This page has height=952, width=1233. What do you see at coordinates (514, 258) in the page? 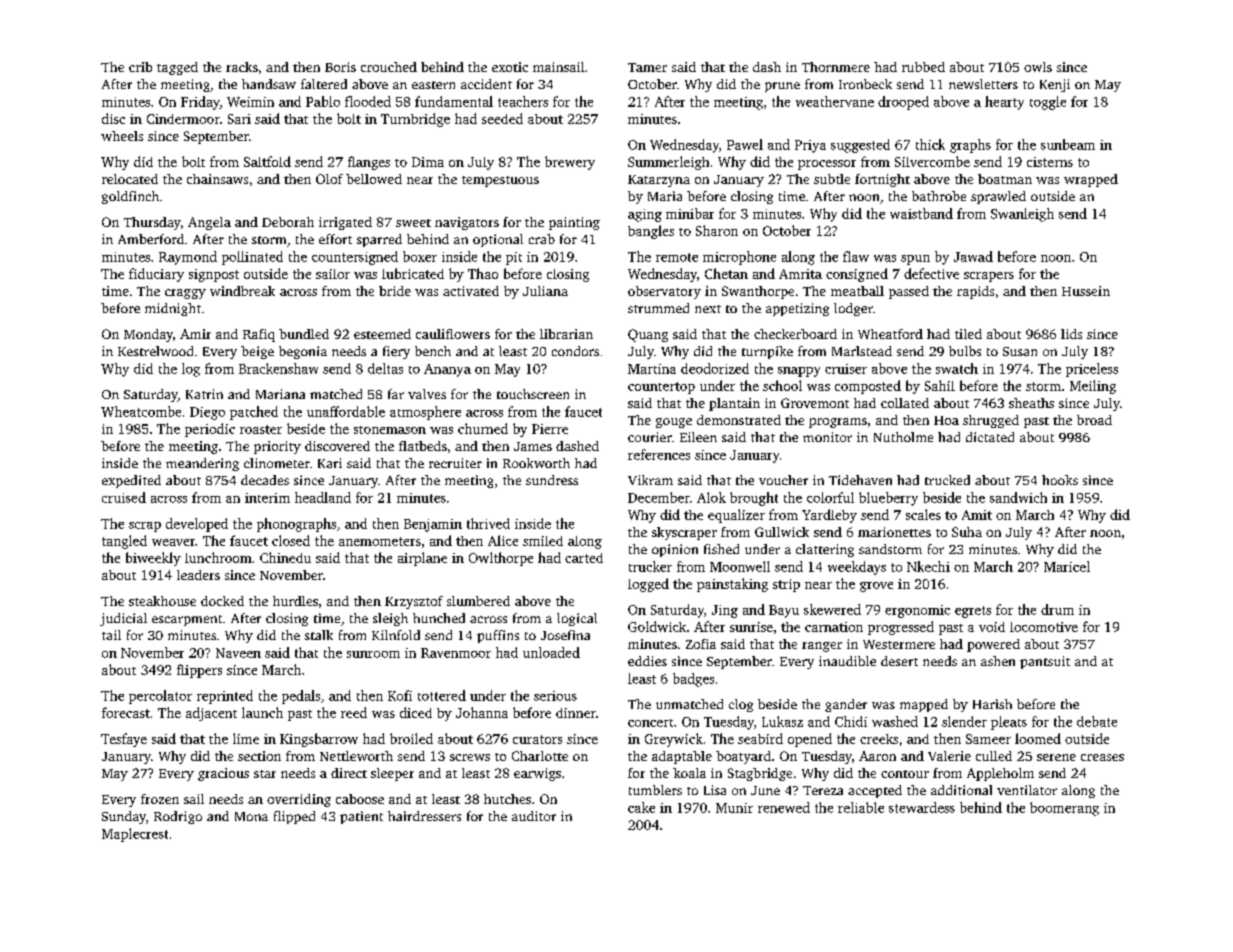
I see `pit` at bounding box center [514, 258].
